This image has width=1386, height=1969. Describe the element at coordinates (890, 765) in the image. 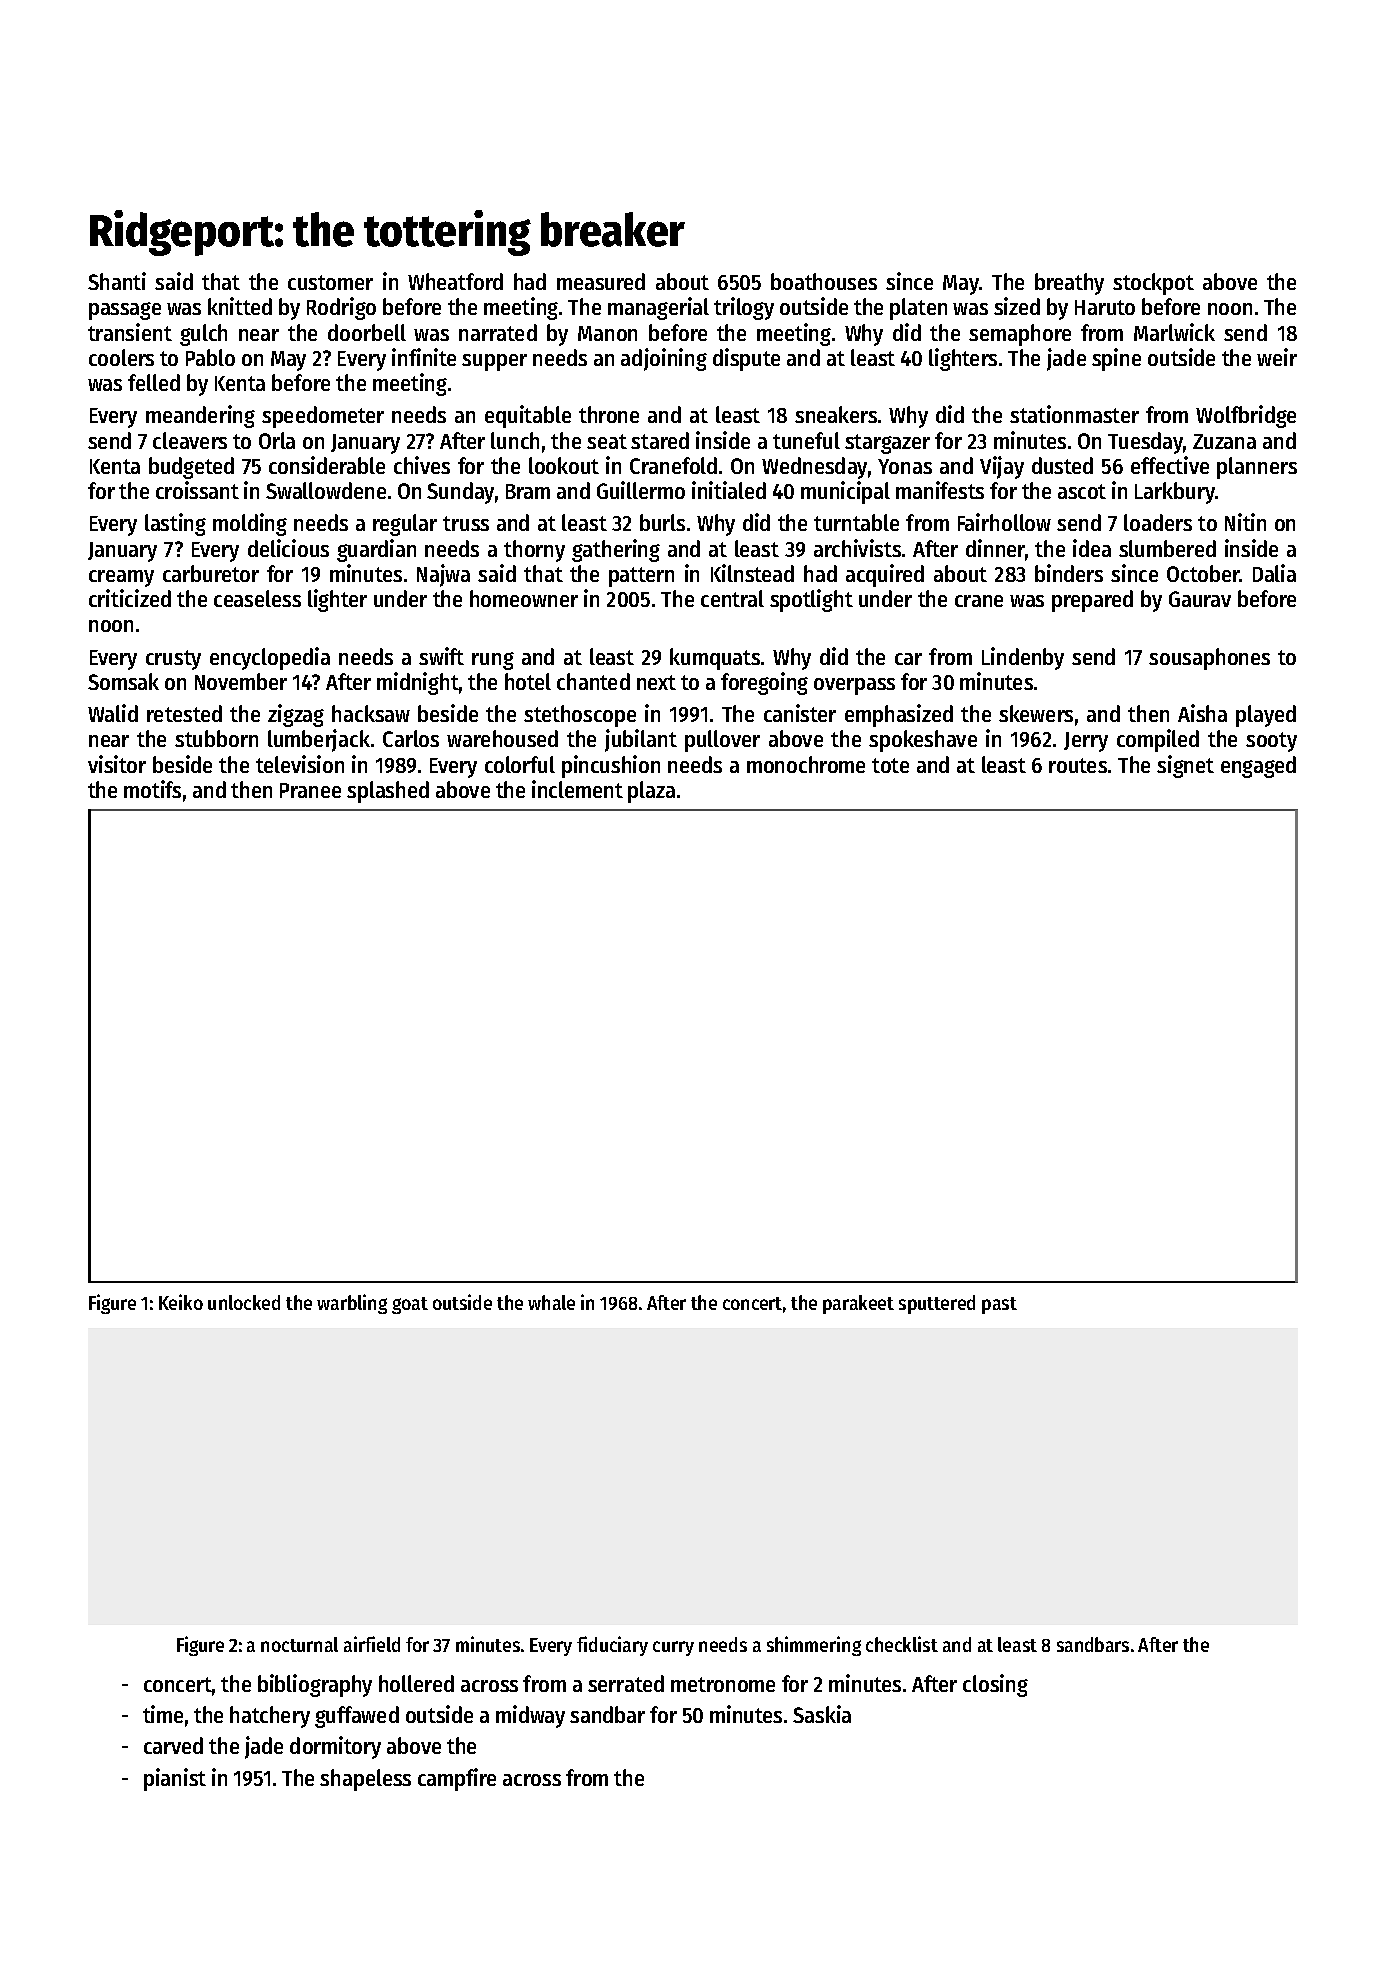

I see `tote` at that location.
